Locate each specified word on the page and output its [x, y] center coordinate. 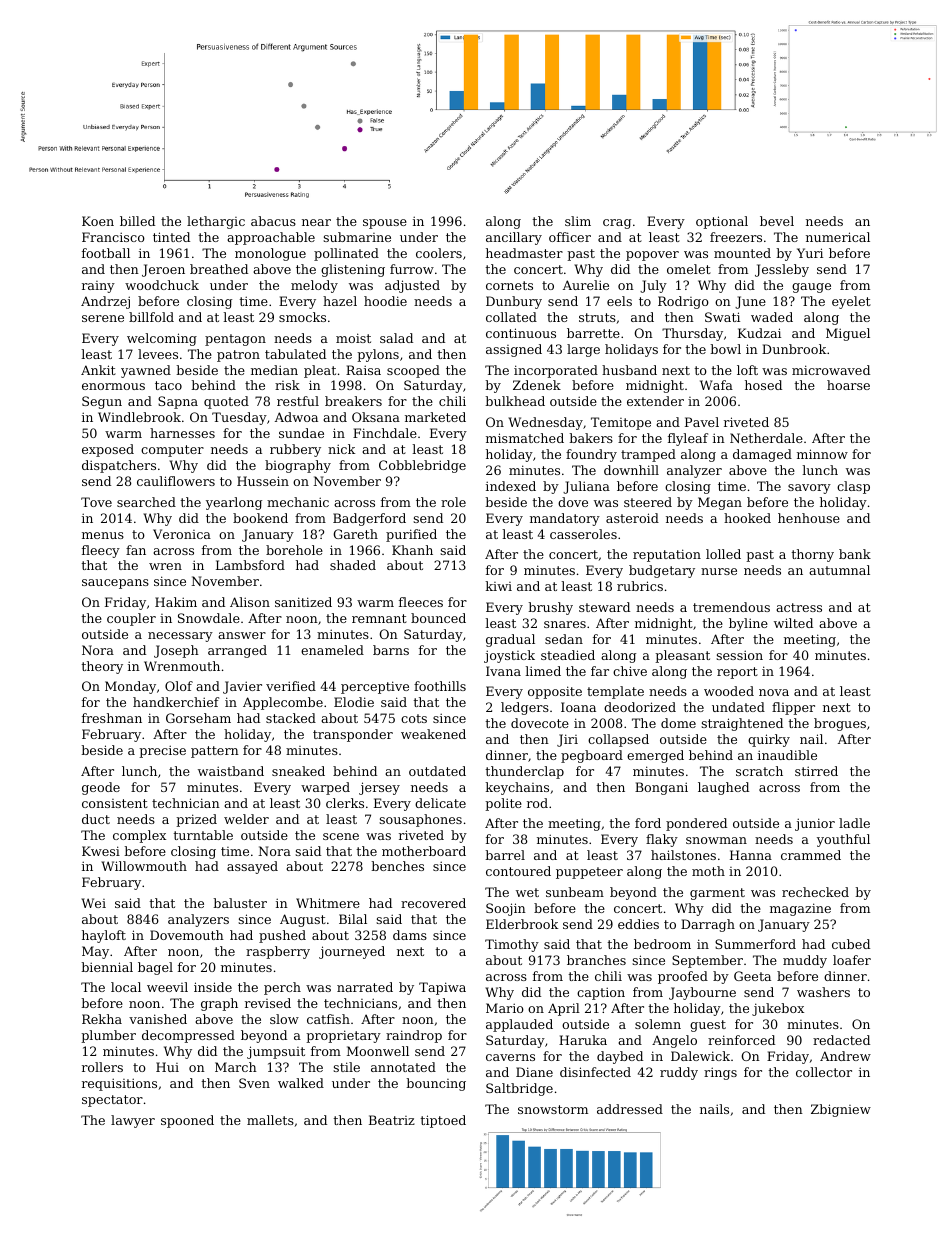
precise [162, 751]
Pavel [702, 422]
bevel [777, 221]
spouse [385, 224]
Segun [102, 402]
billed [137, 221]
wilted [793, 623]
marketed [435, 417]
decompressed [188, 1036]
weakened [433, 734]
